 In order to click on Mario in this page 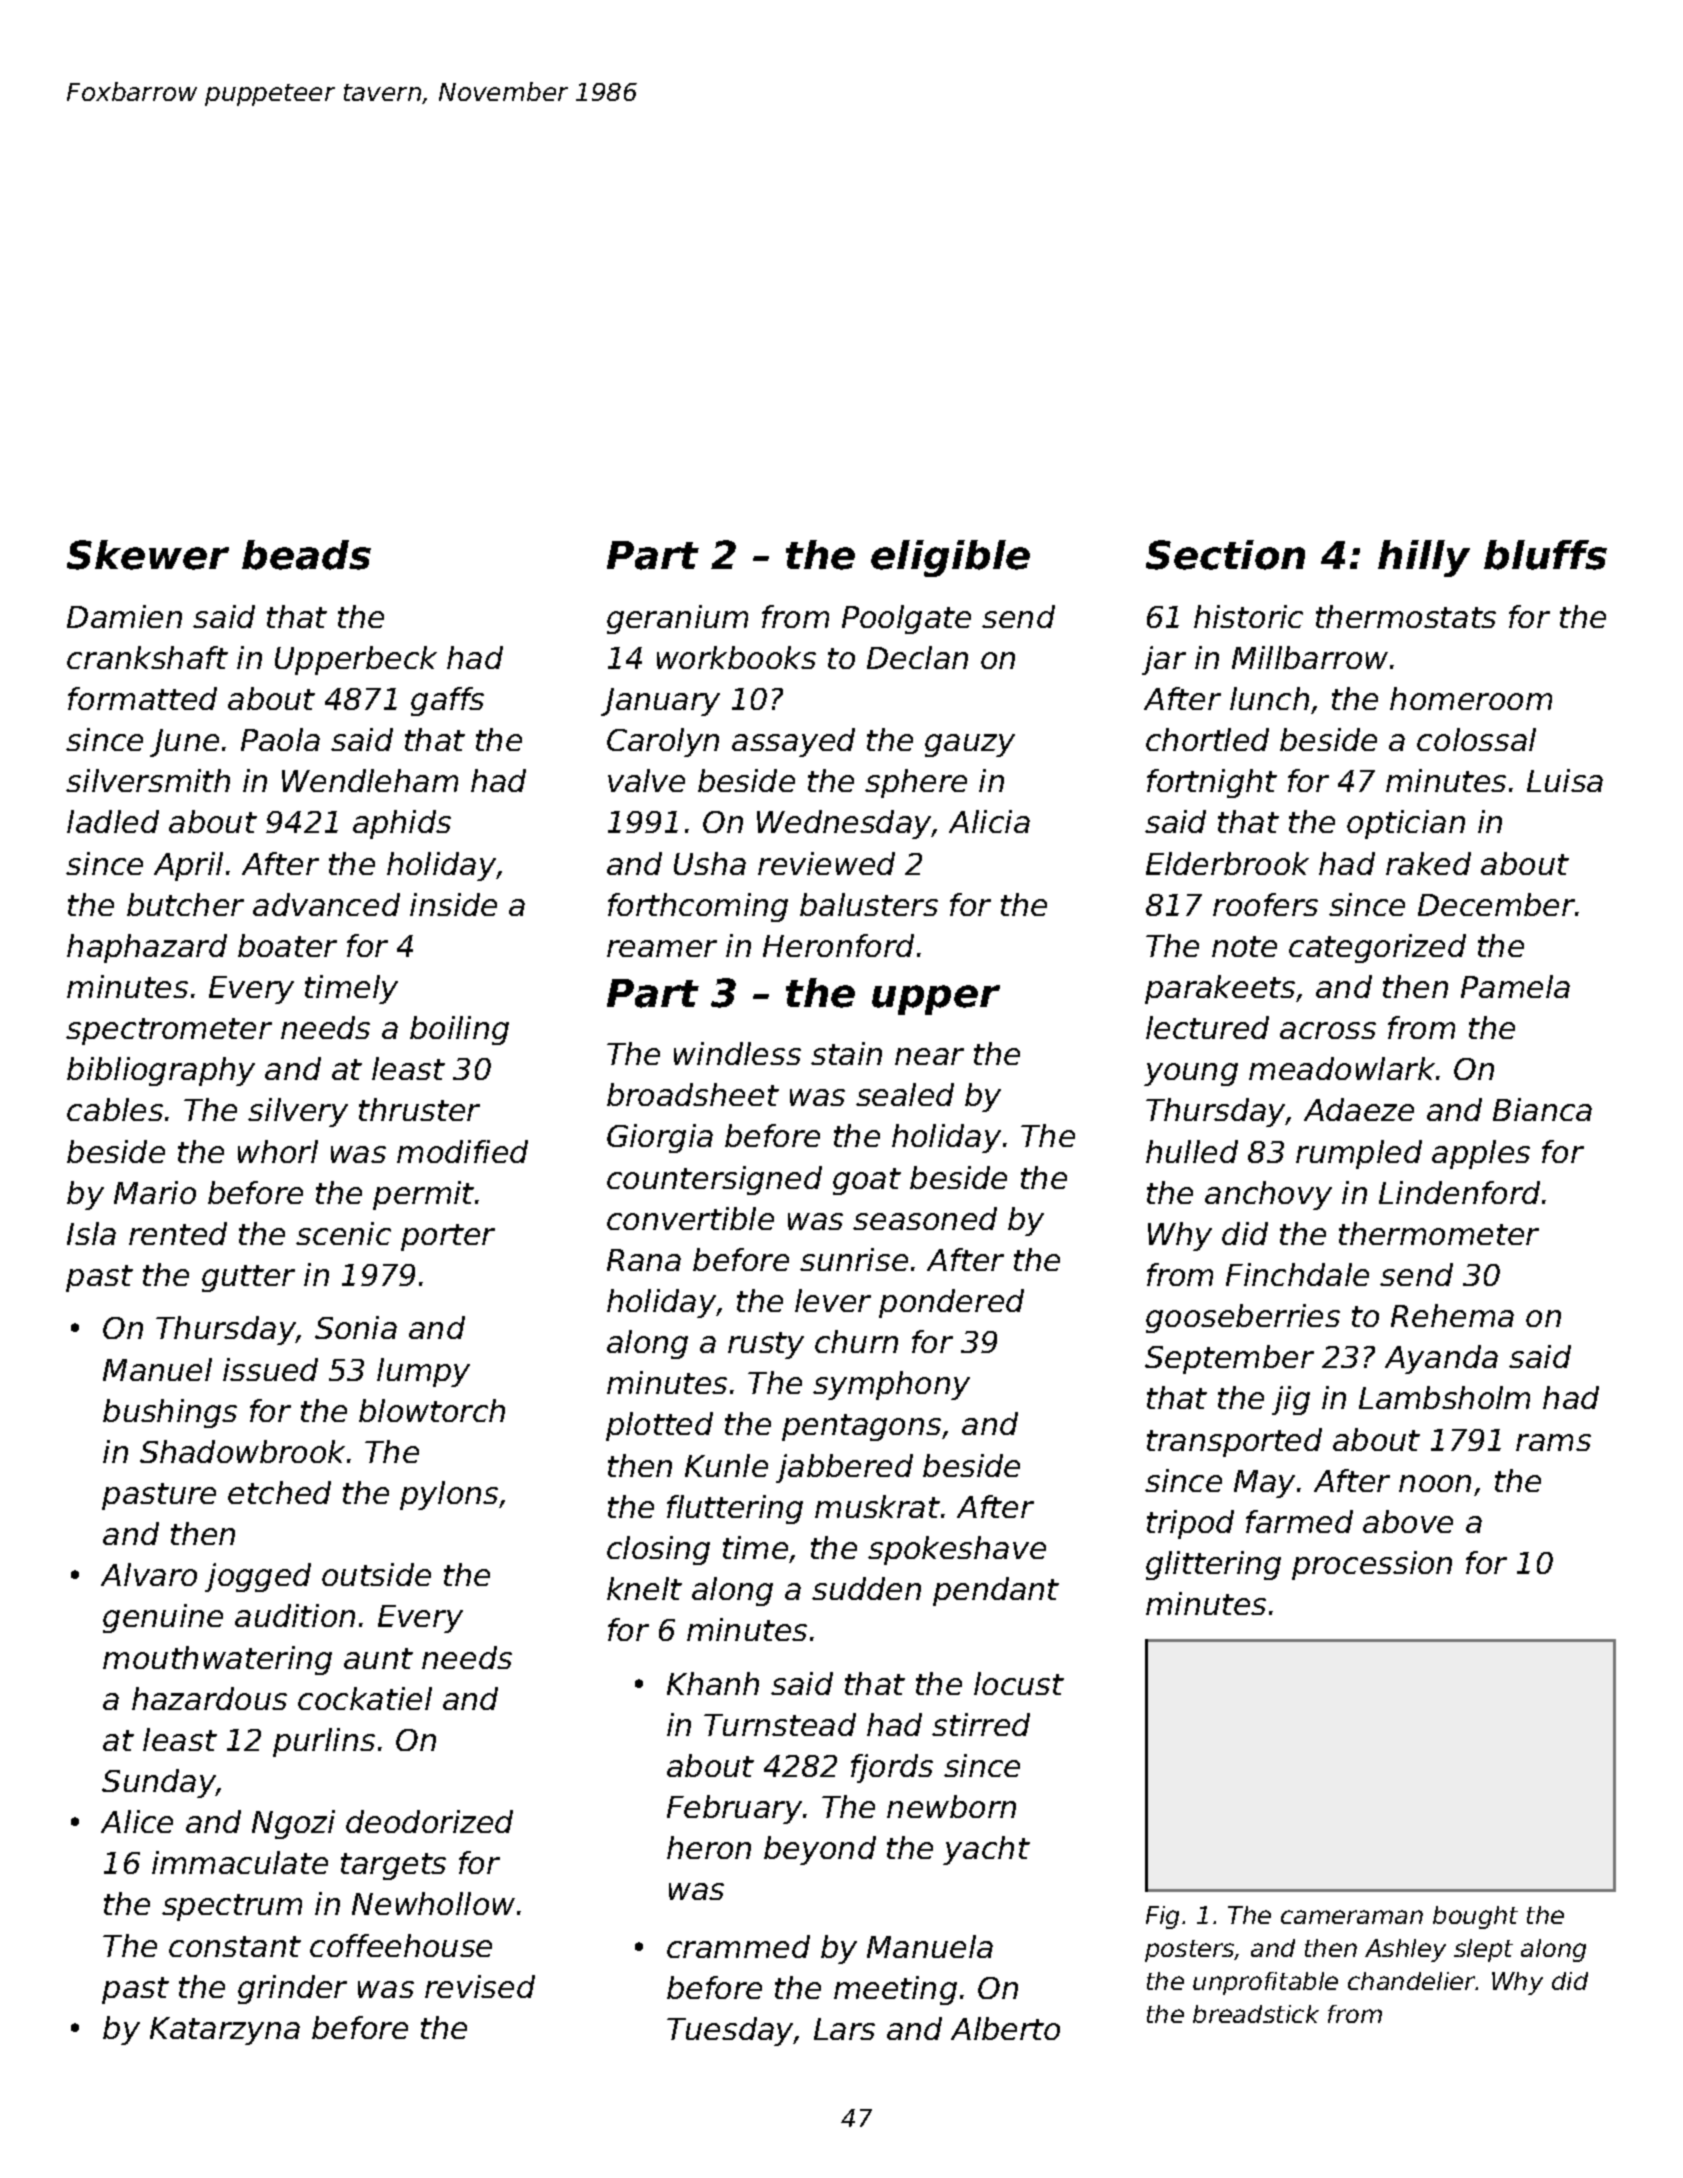, I will do `click(155, 1192)`.
